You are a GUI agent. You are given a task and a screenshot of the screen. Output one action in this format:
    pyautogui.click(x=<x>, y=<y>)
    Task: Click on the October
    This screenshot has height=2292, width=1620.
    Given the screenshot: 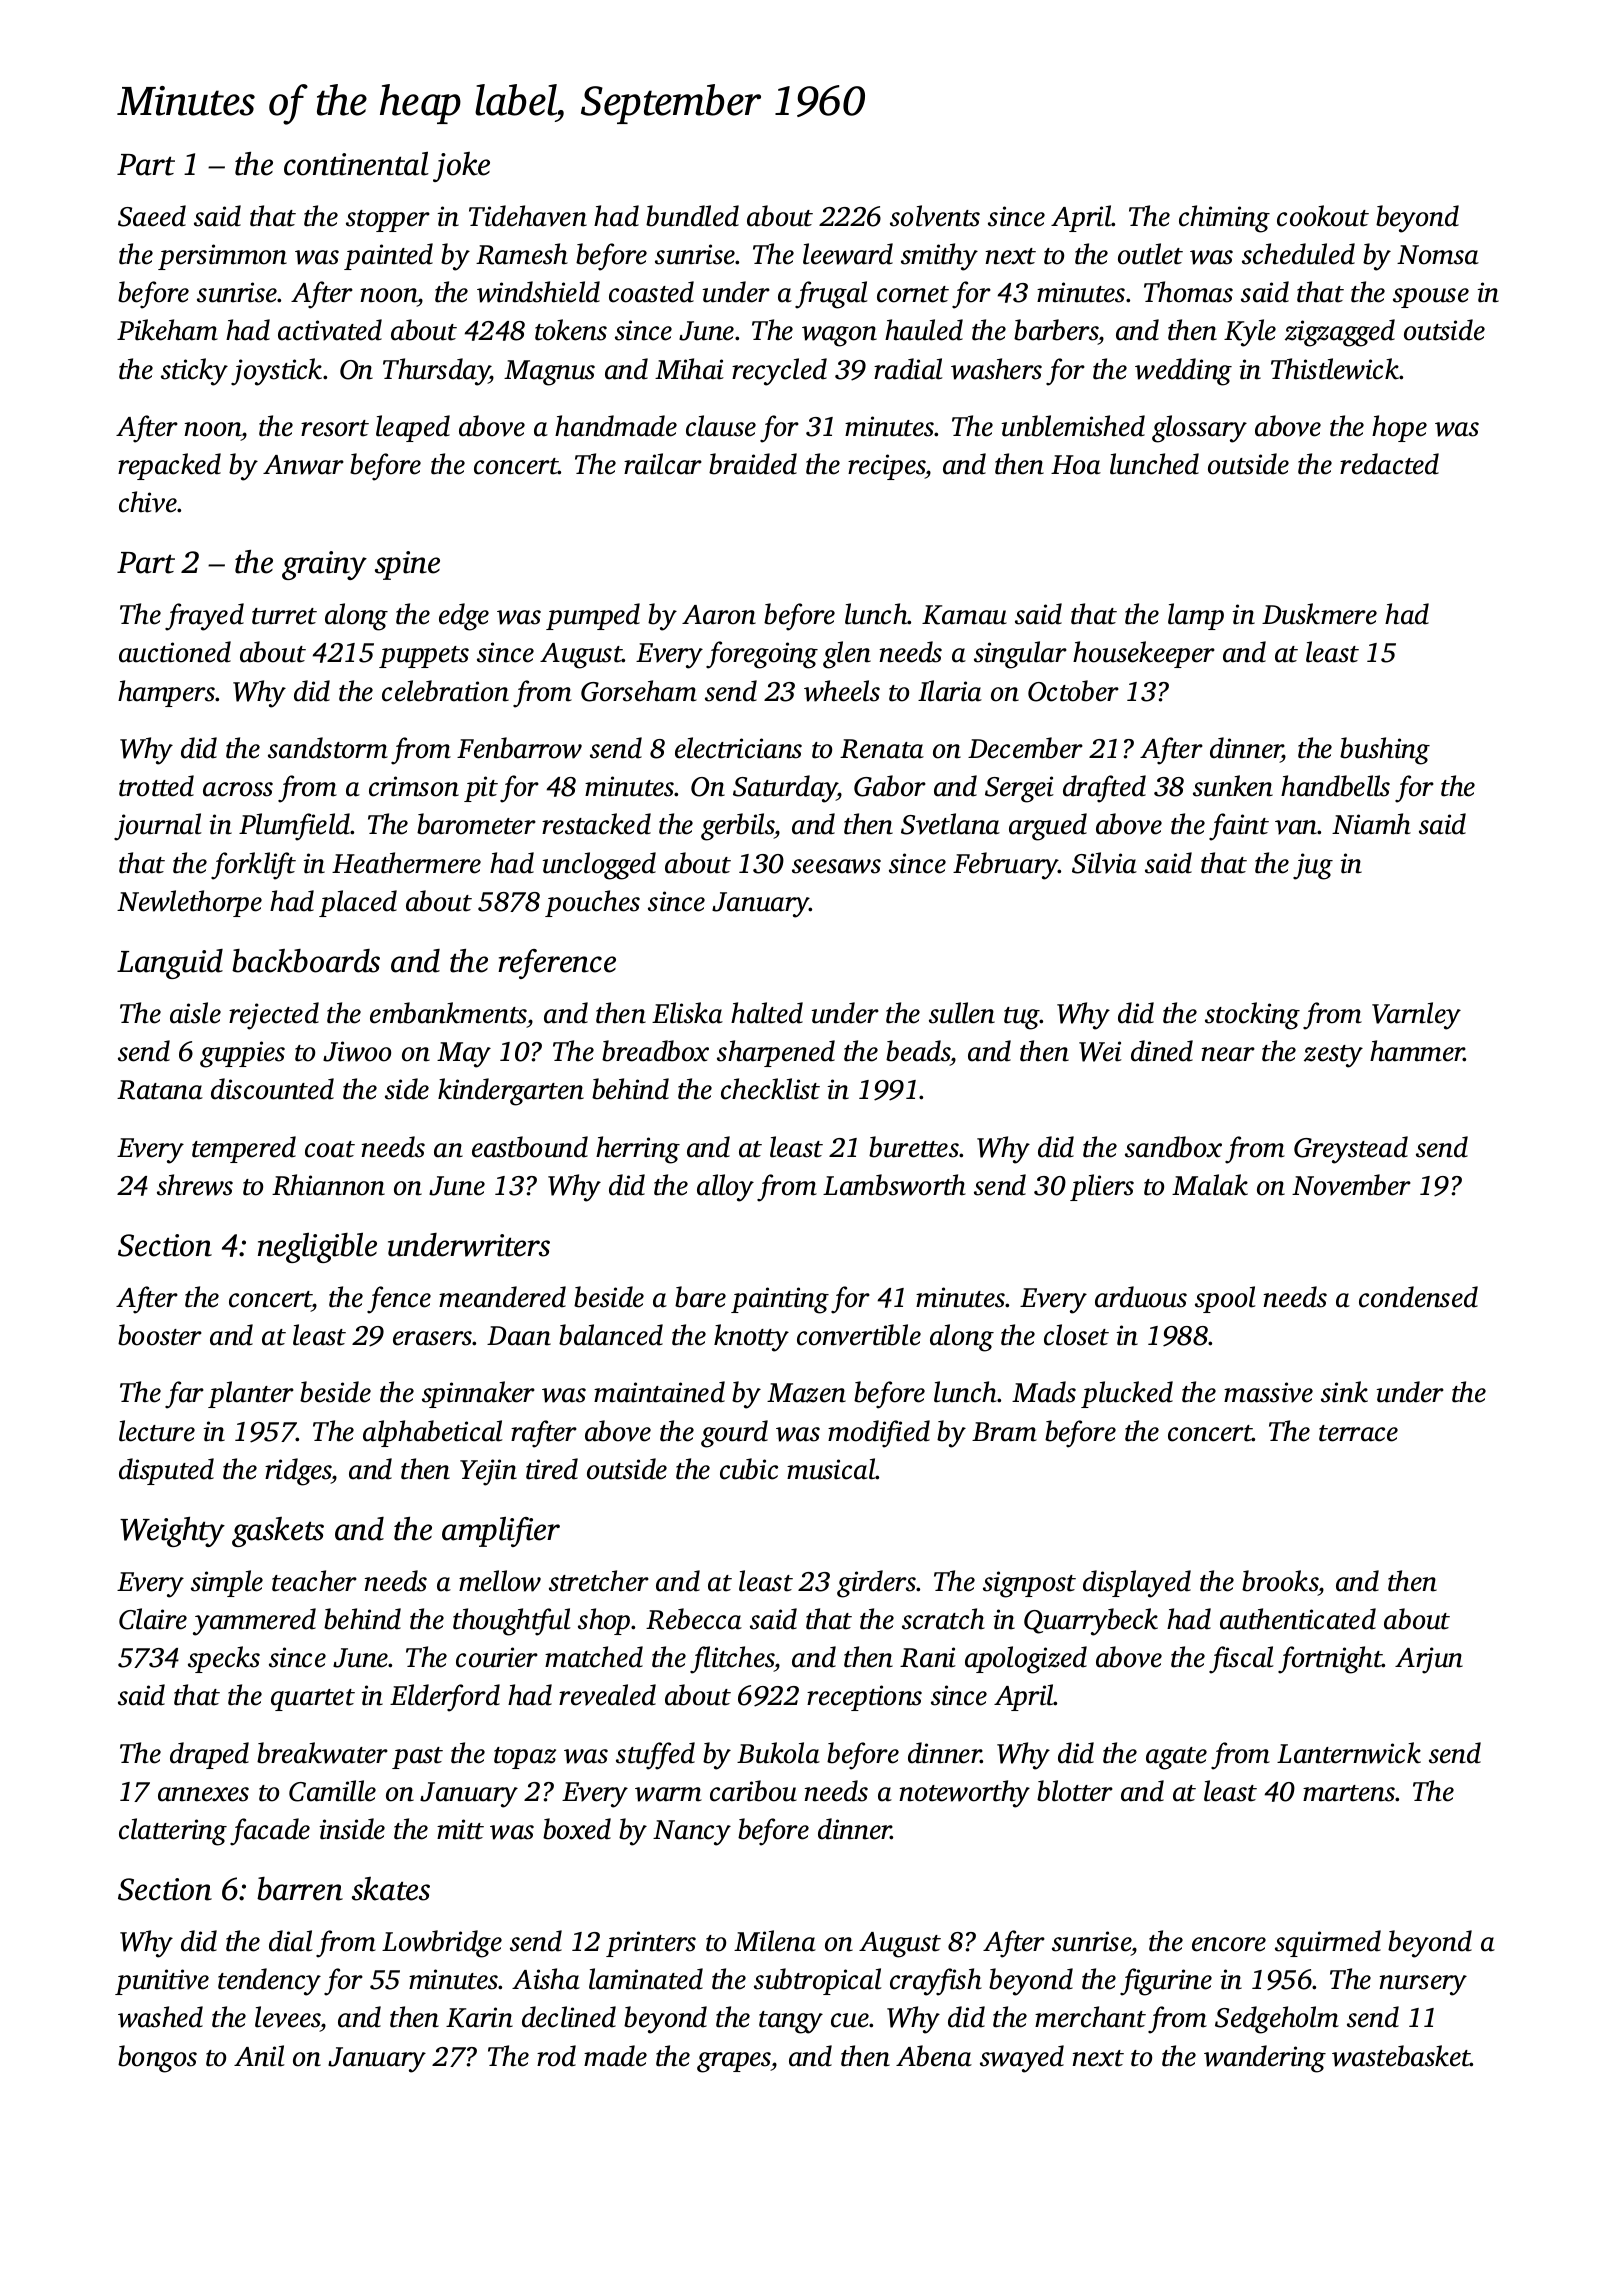 What is the action you would take?
    pyautogui.click(x=1073, y=691)
